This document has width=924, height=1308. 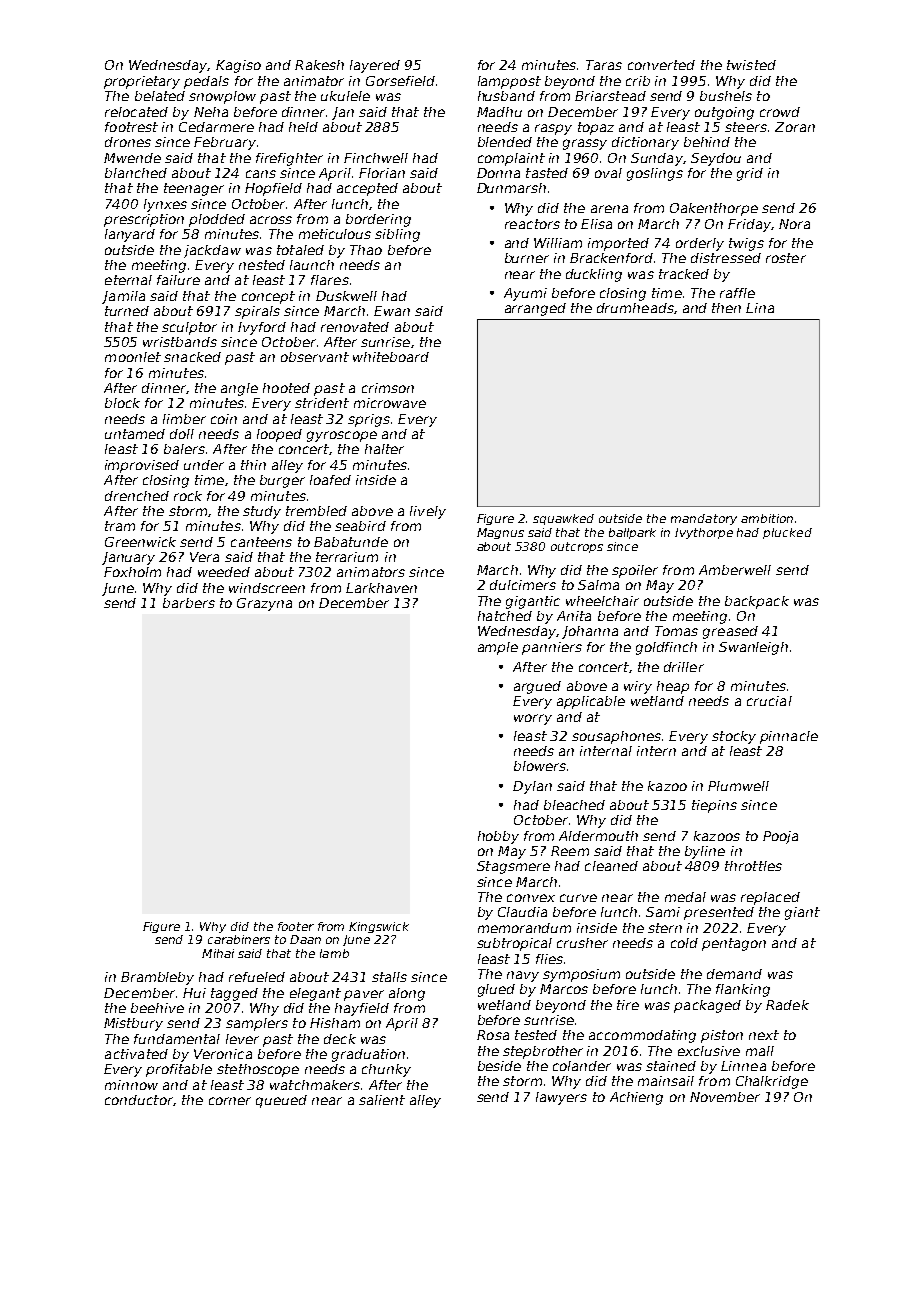 What do you see at coordinates (238, 66) in the document?
I see `Kagiso` at bounding box center [238, 66].
